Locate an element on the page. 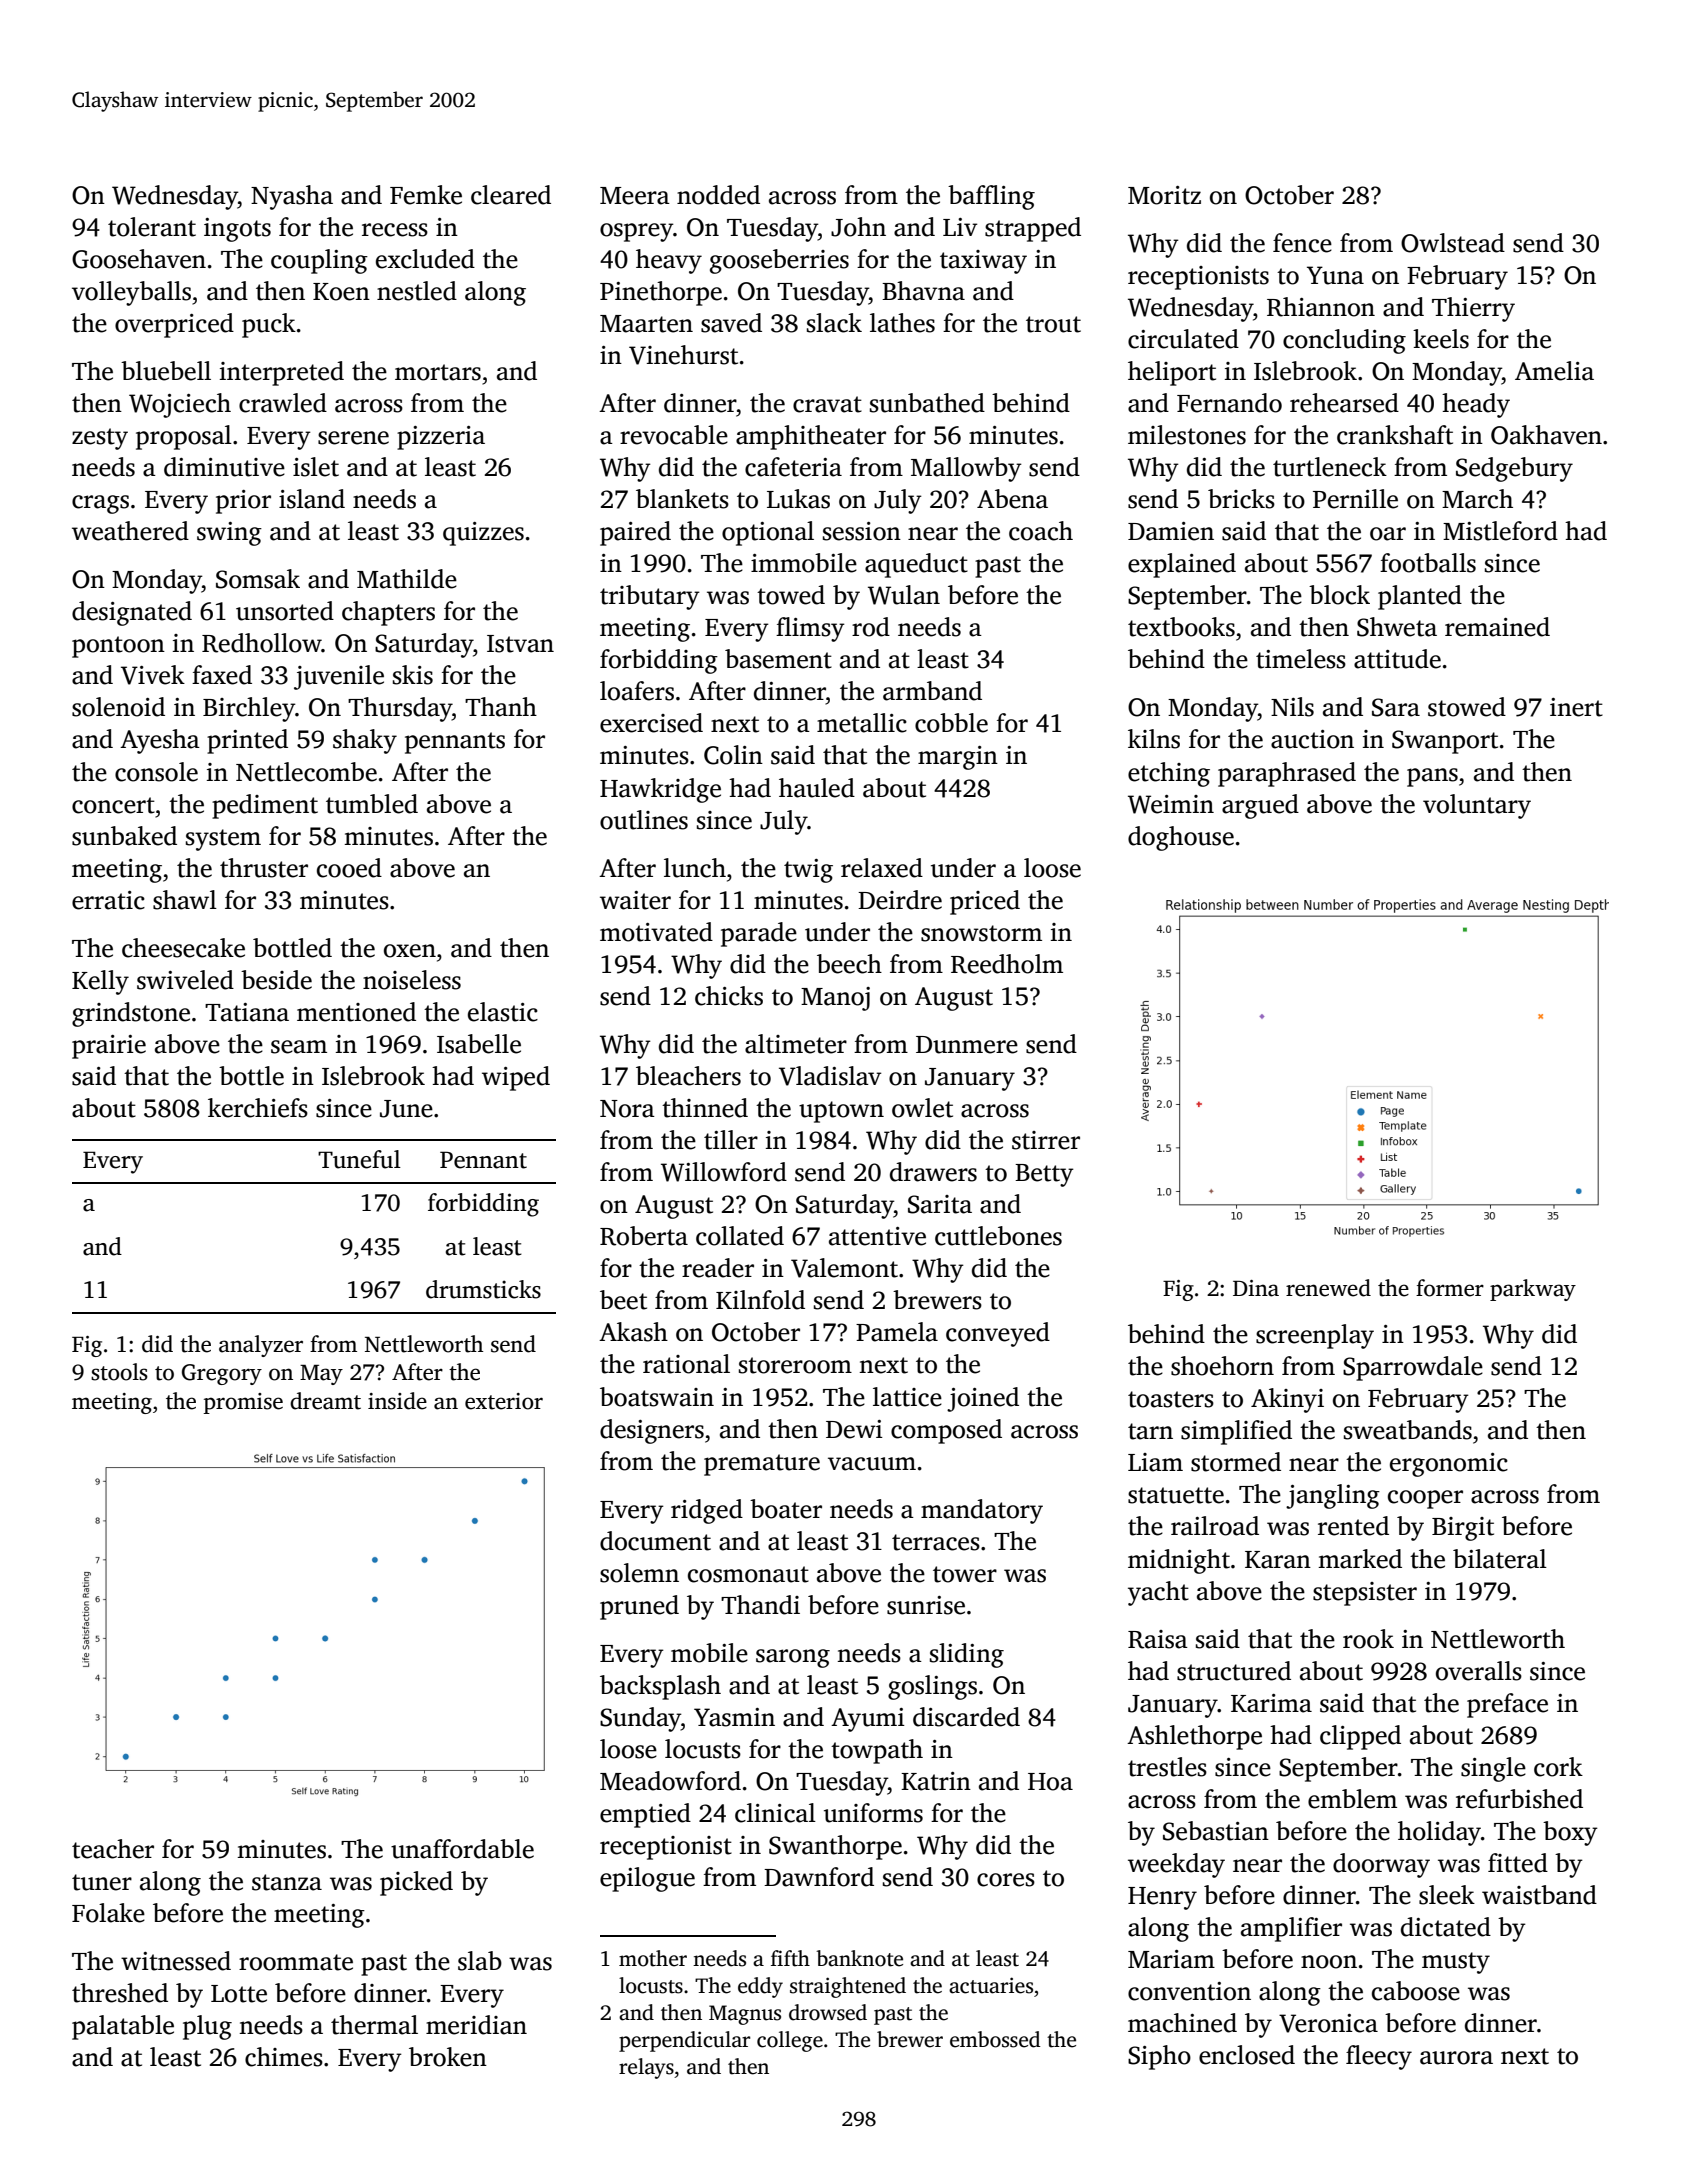 Image resolution: width=1683 pixels, height=2178 pixels. Moritz is located at coordinates (1164, 195).
